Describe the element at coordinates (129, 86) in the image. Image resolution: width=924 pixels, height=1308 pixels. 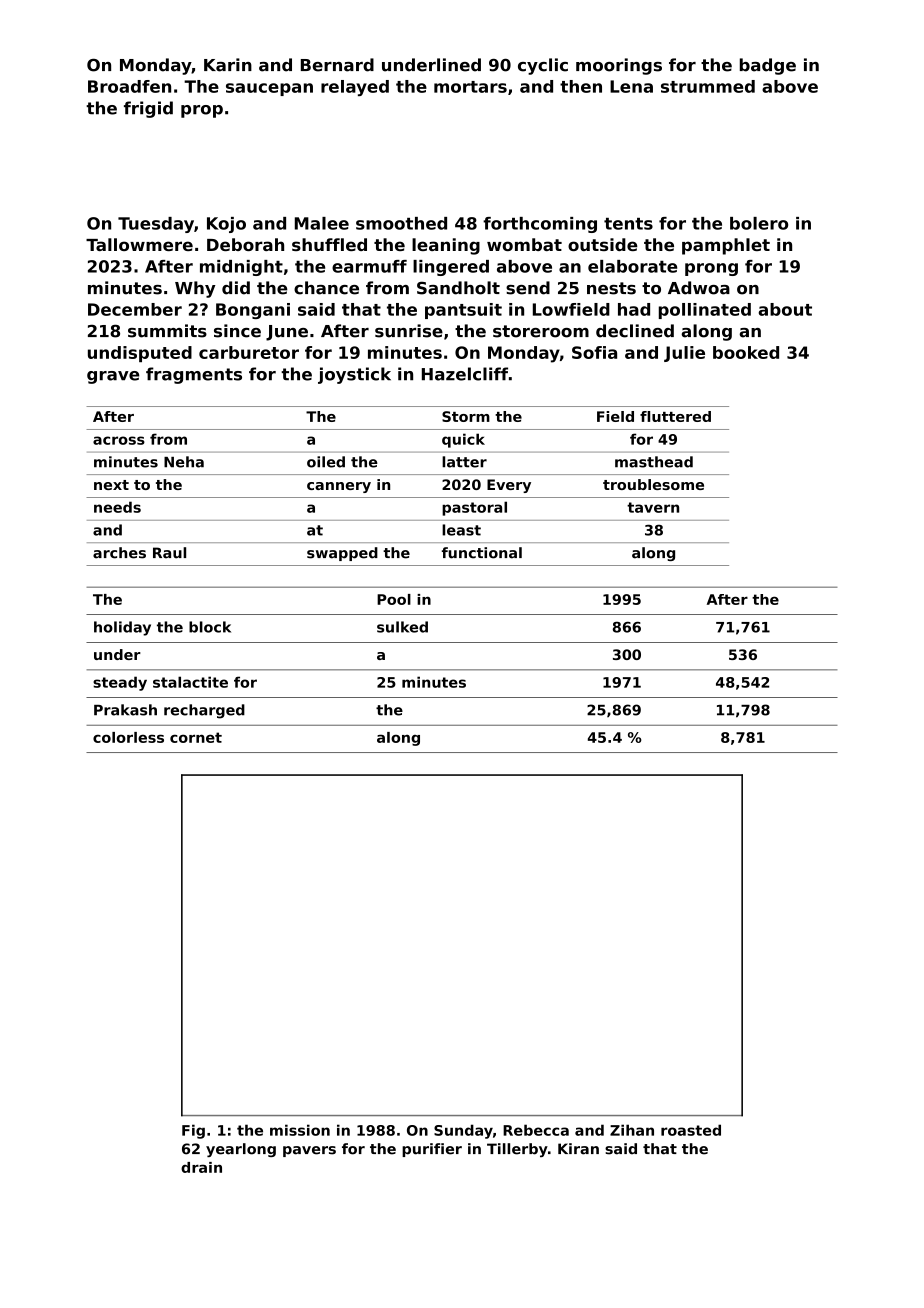
I see `Broadfen` at that location.
